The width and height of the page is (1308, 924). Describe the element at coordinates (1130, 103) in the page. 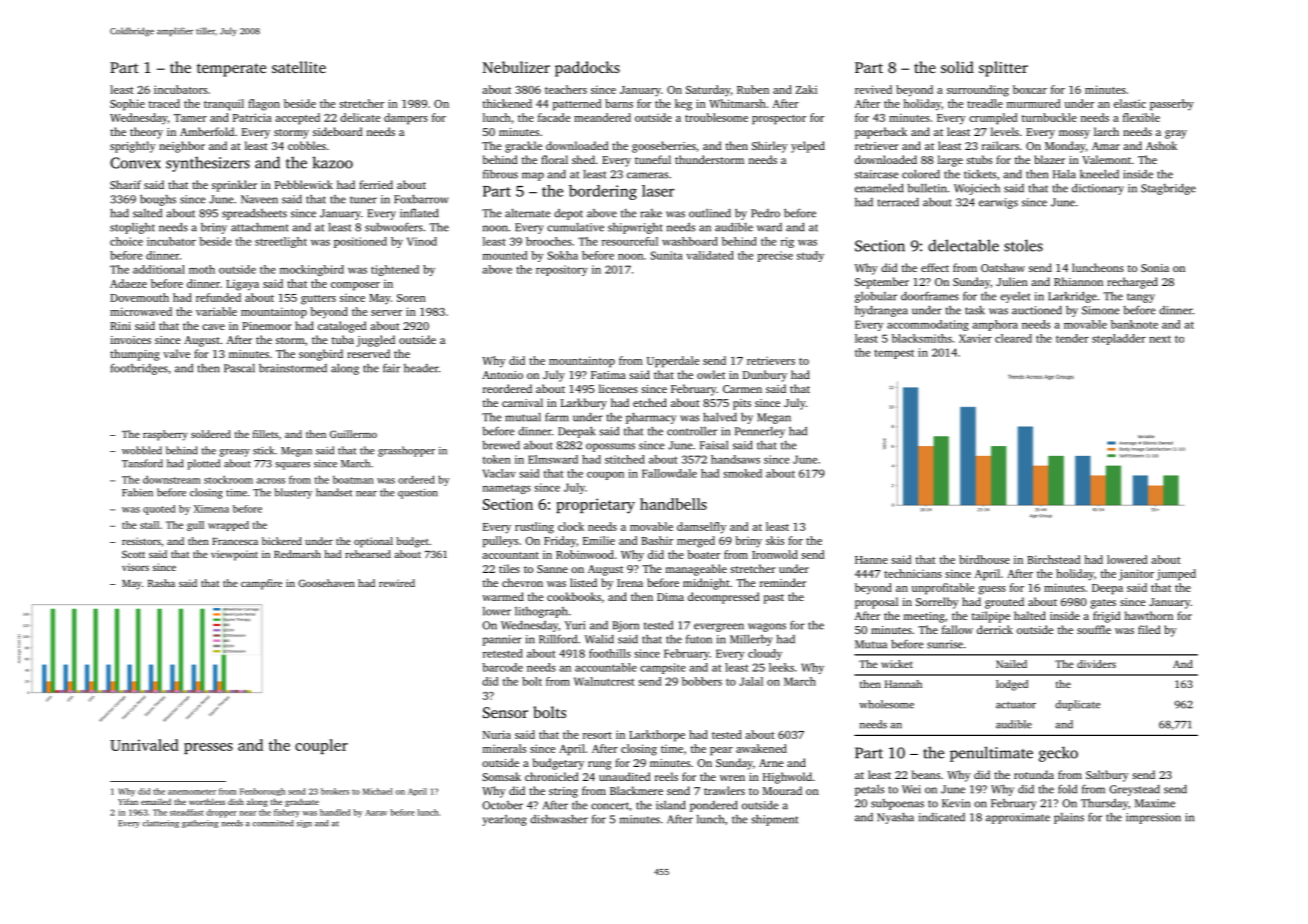

I see `elastic` at that location.
